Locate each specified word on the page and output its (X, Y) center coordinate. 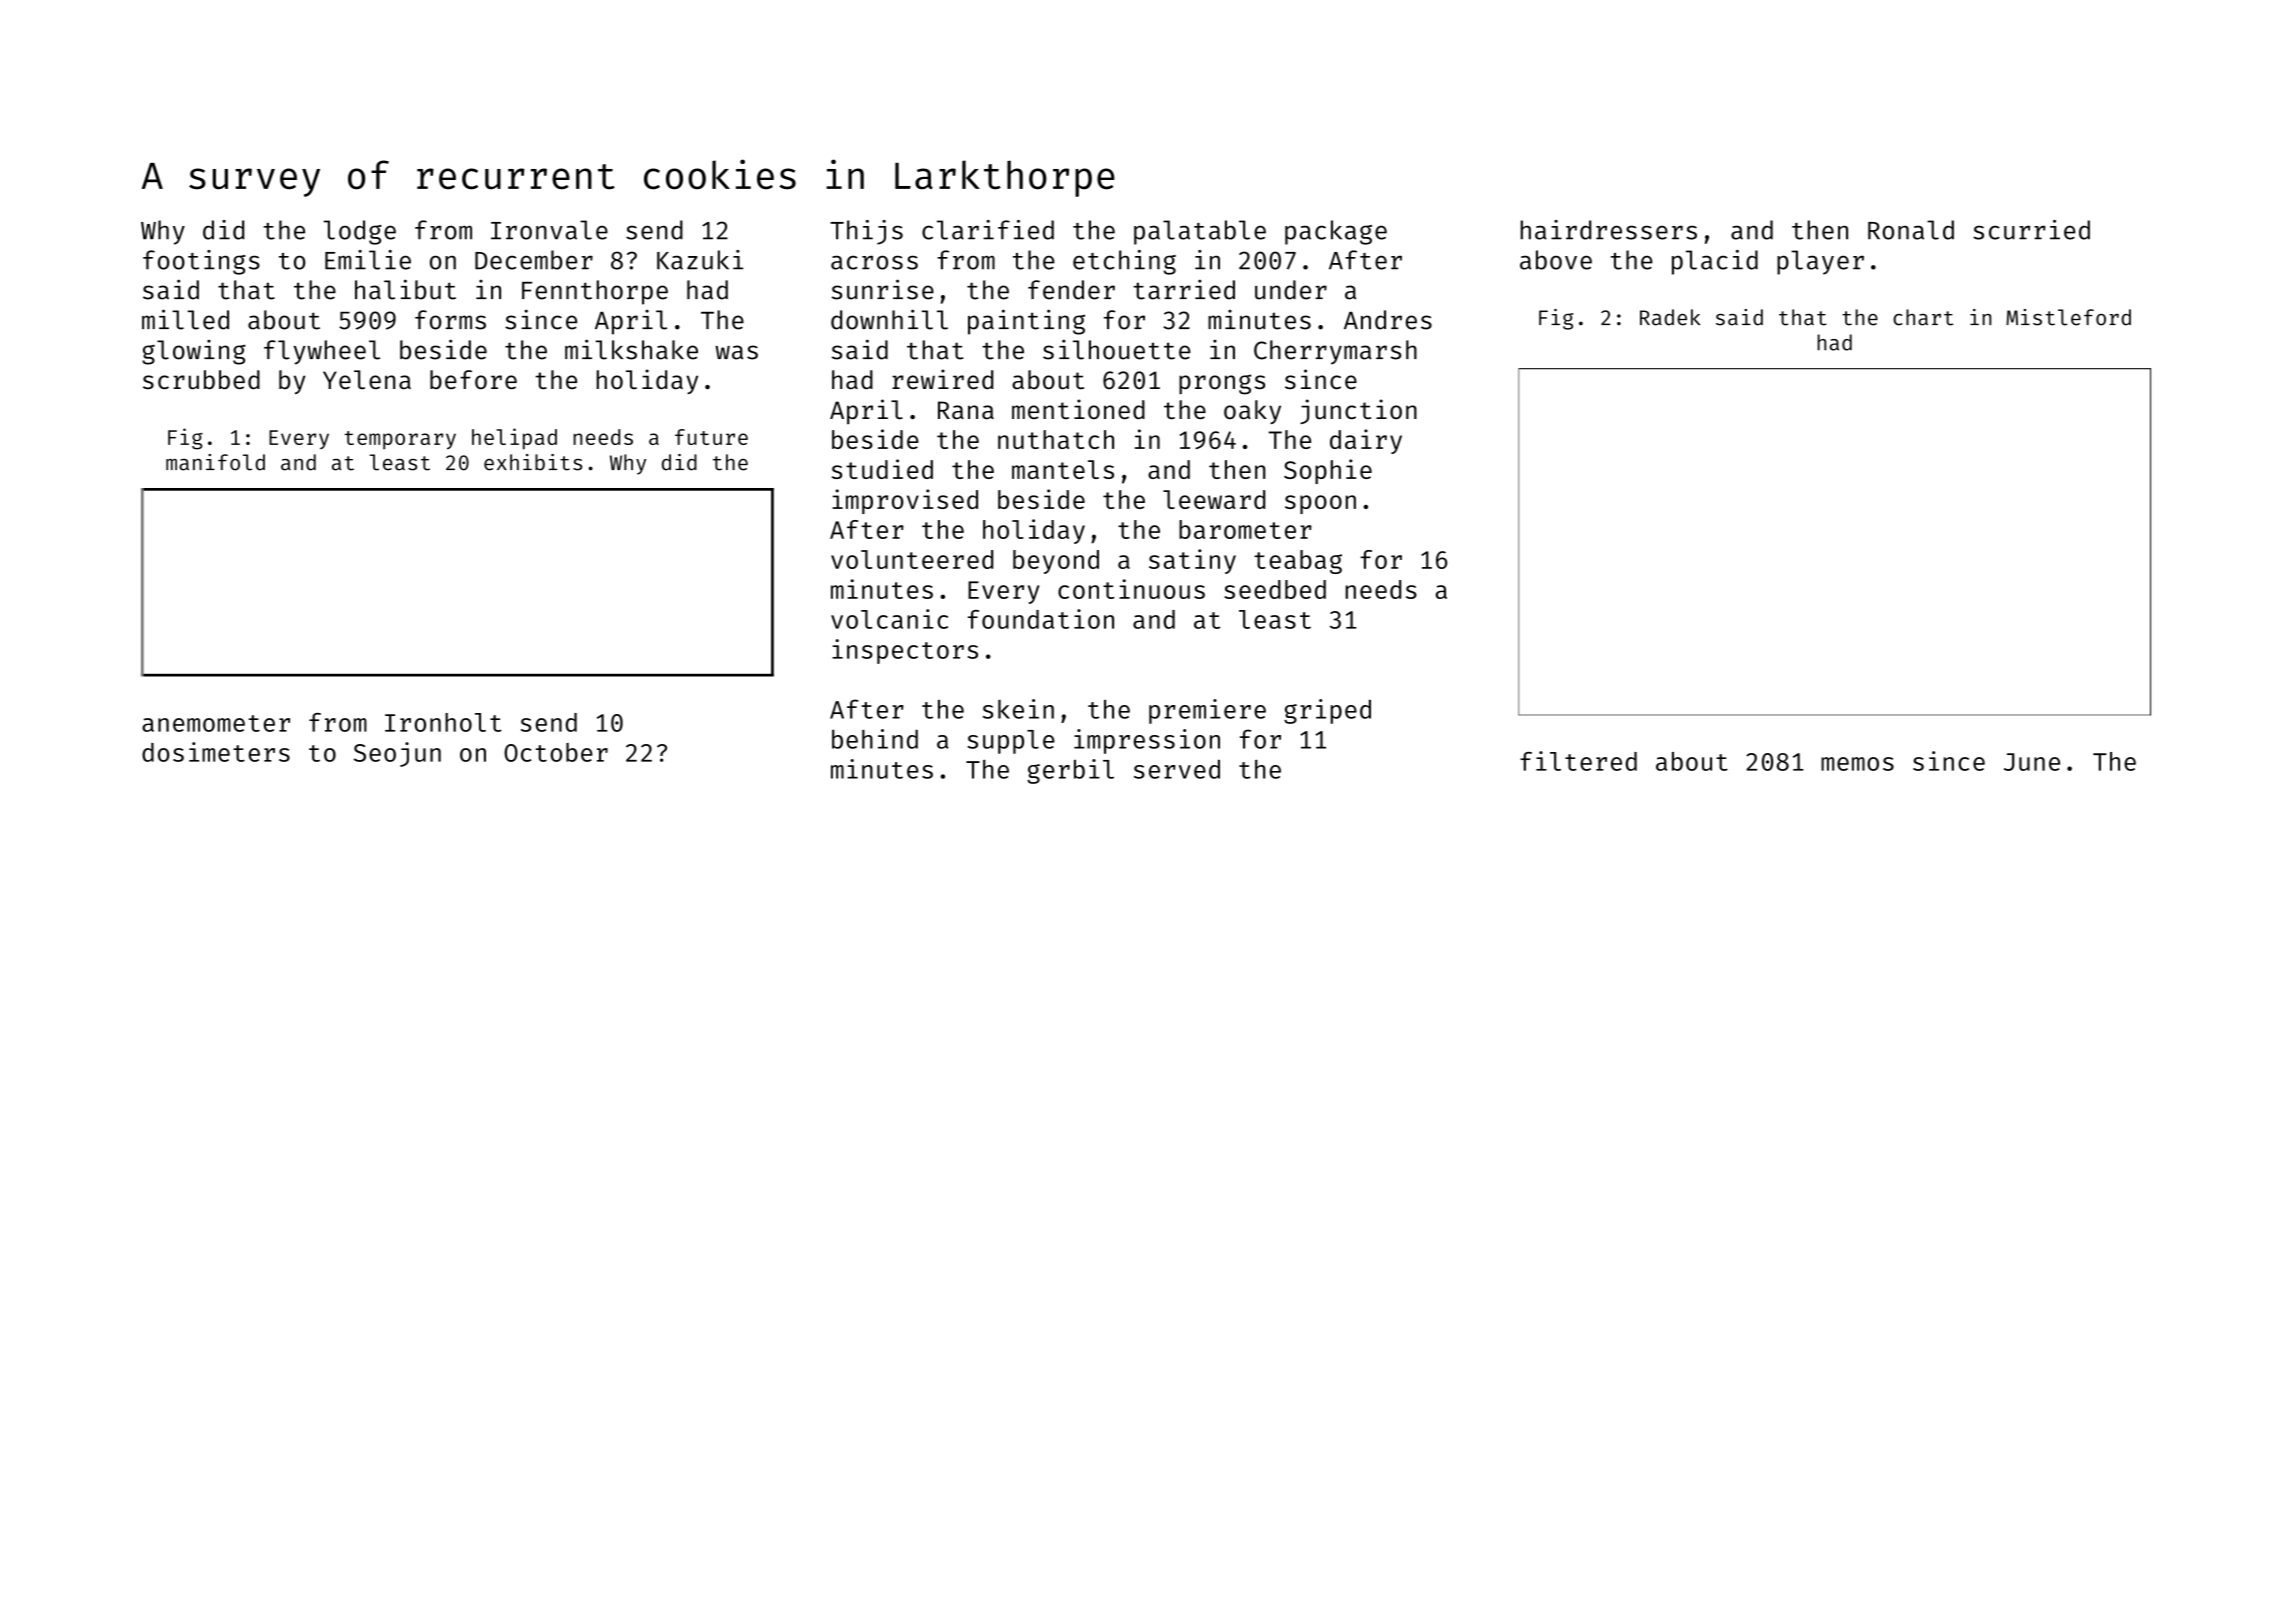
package (1336, 232)
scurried (2031, 230)
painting (1026, 322)
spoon (1320, 504)
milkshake (631, 349)
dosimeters (216, 752)
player (1820, 262)
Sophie (1328, 471)
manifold (215, 462)
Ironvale (549, 230)
